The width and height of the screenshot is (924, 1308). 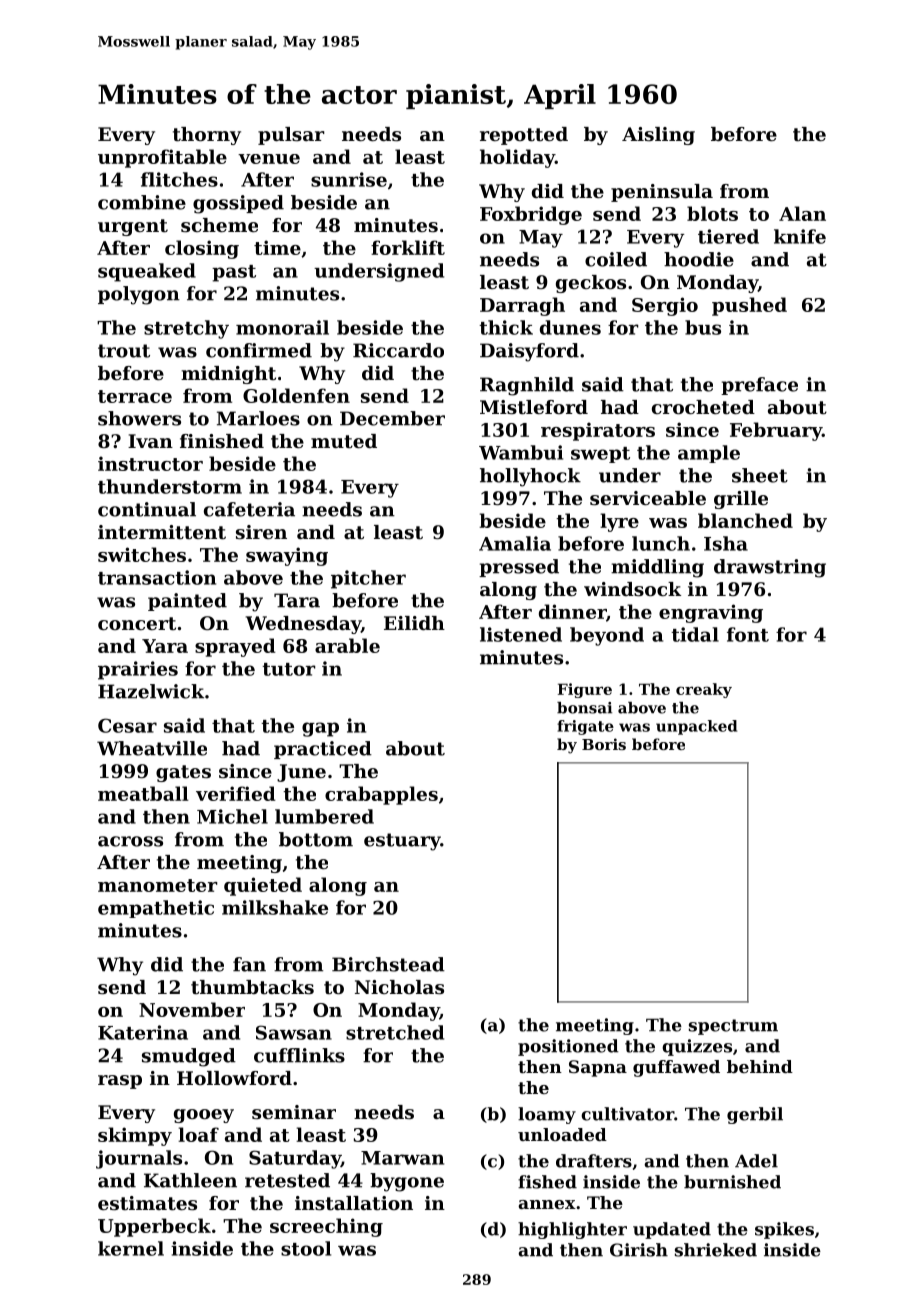 I want to click on peninsula, so click(x=662, y=193).
